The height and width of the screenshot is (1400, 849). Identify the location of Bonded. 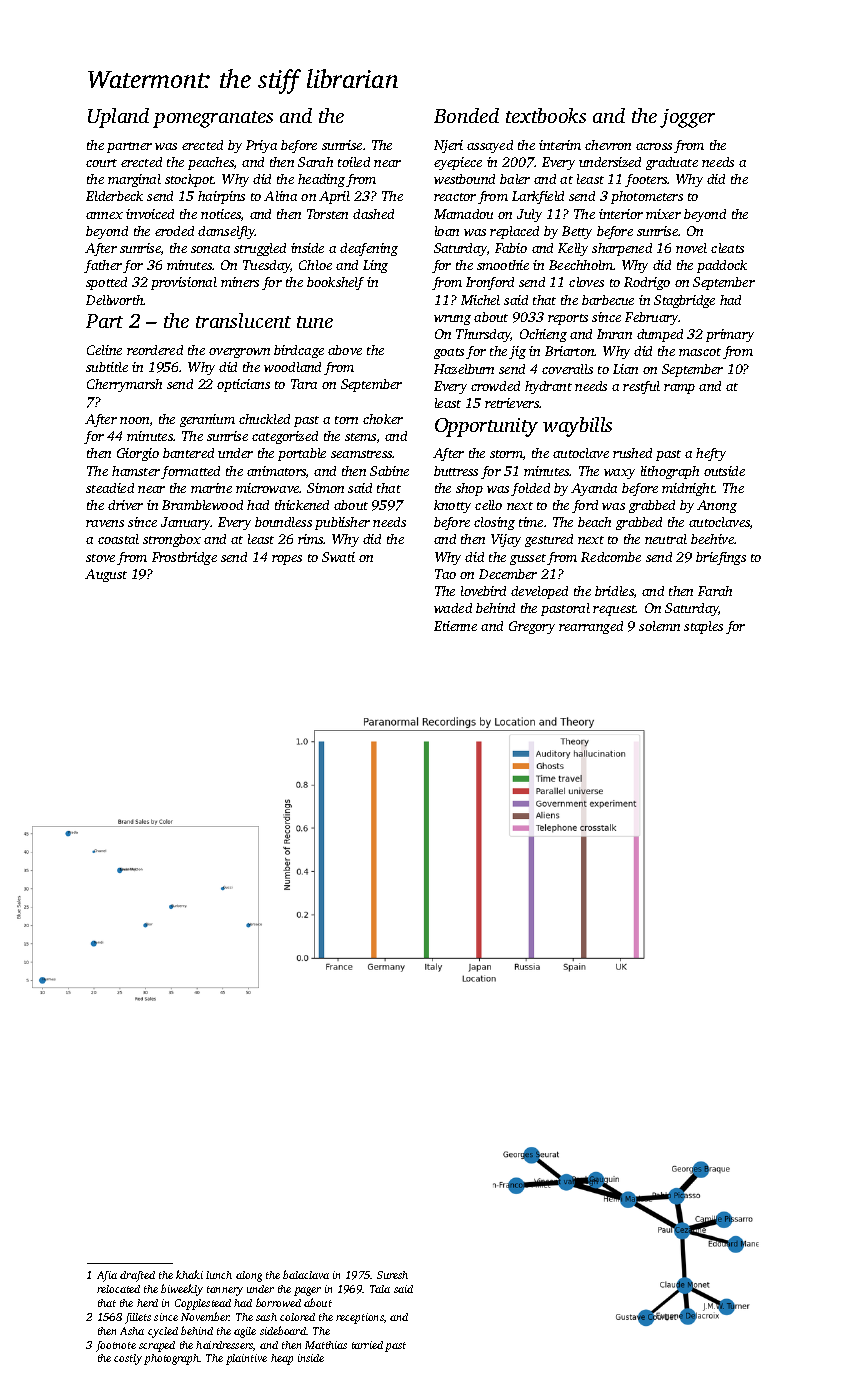
(466, 115).
